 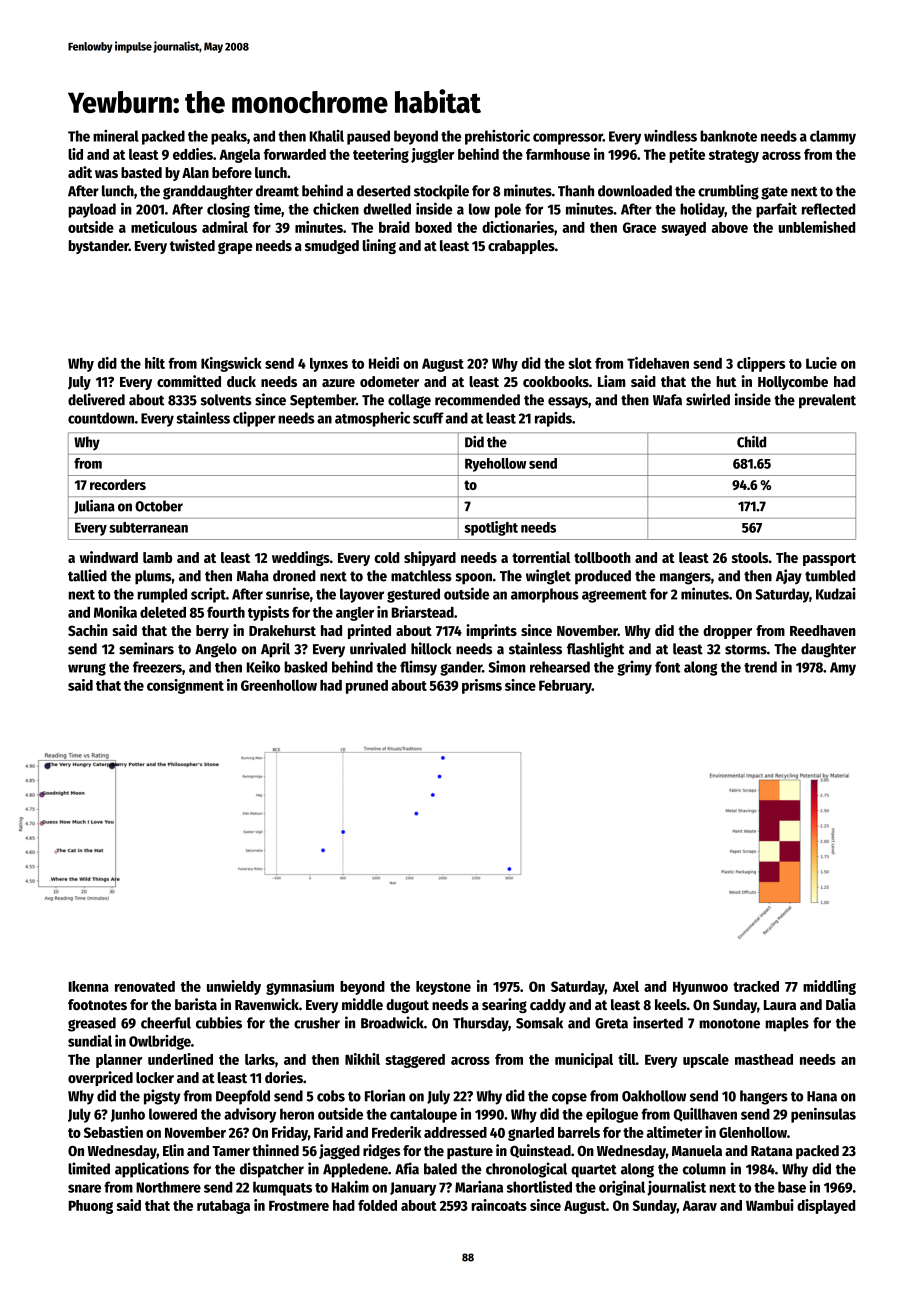 What do you see at coordinates (92, 210) in the screenshot?
I see `payload` at bounding box center [92, 210].
